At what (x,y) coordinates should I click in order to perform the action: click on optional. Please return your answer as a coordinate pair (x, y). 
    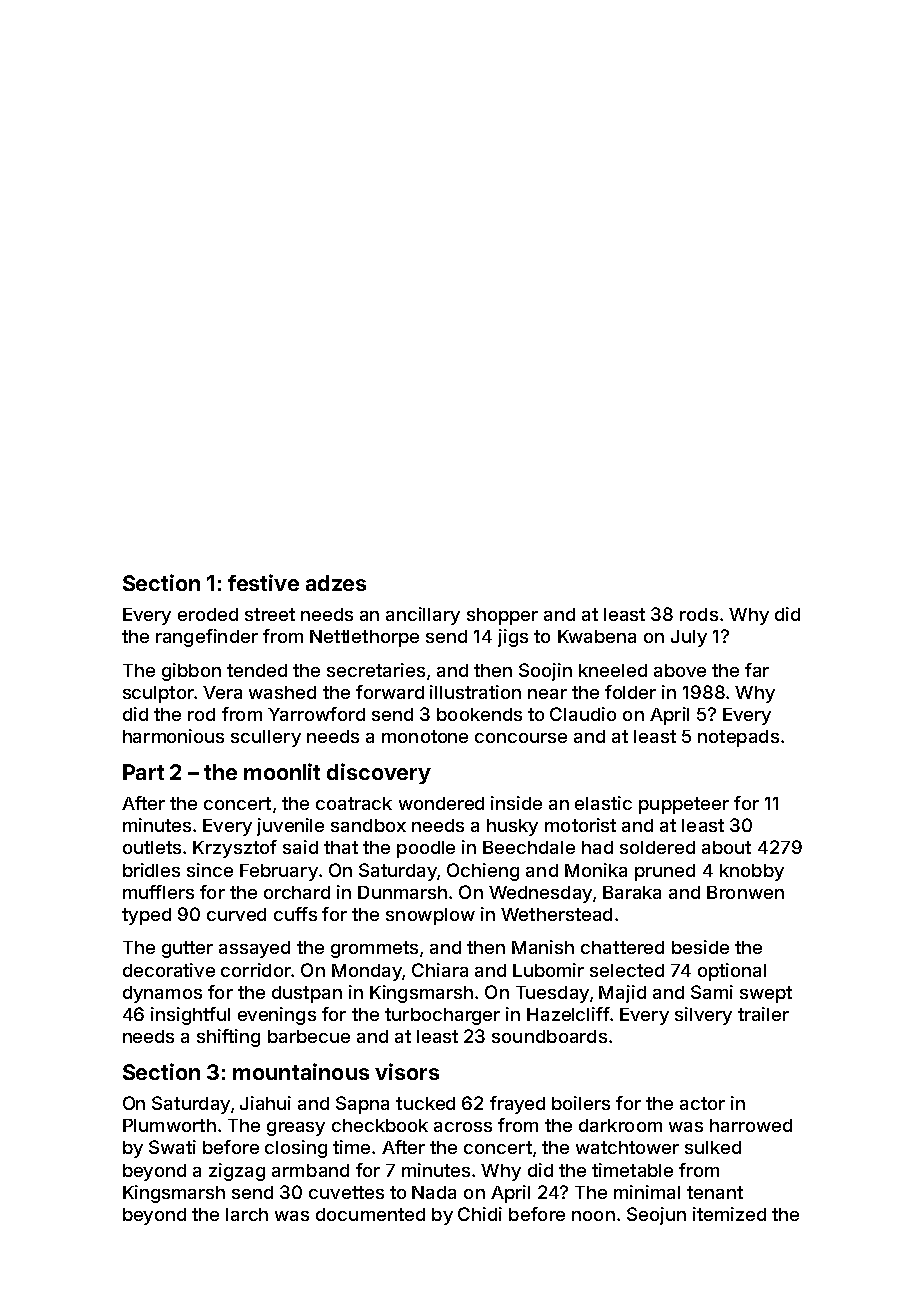
    Looking at the image, I should click on (732, 972).
